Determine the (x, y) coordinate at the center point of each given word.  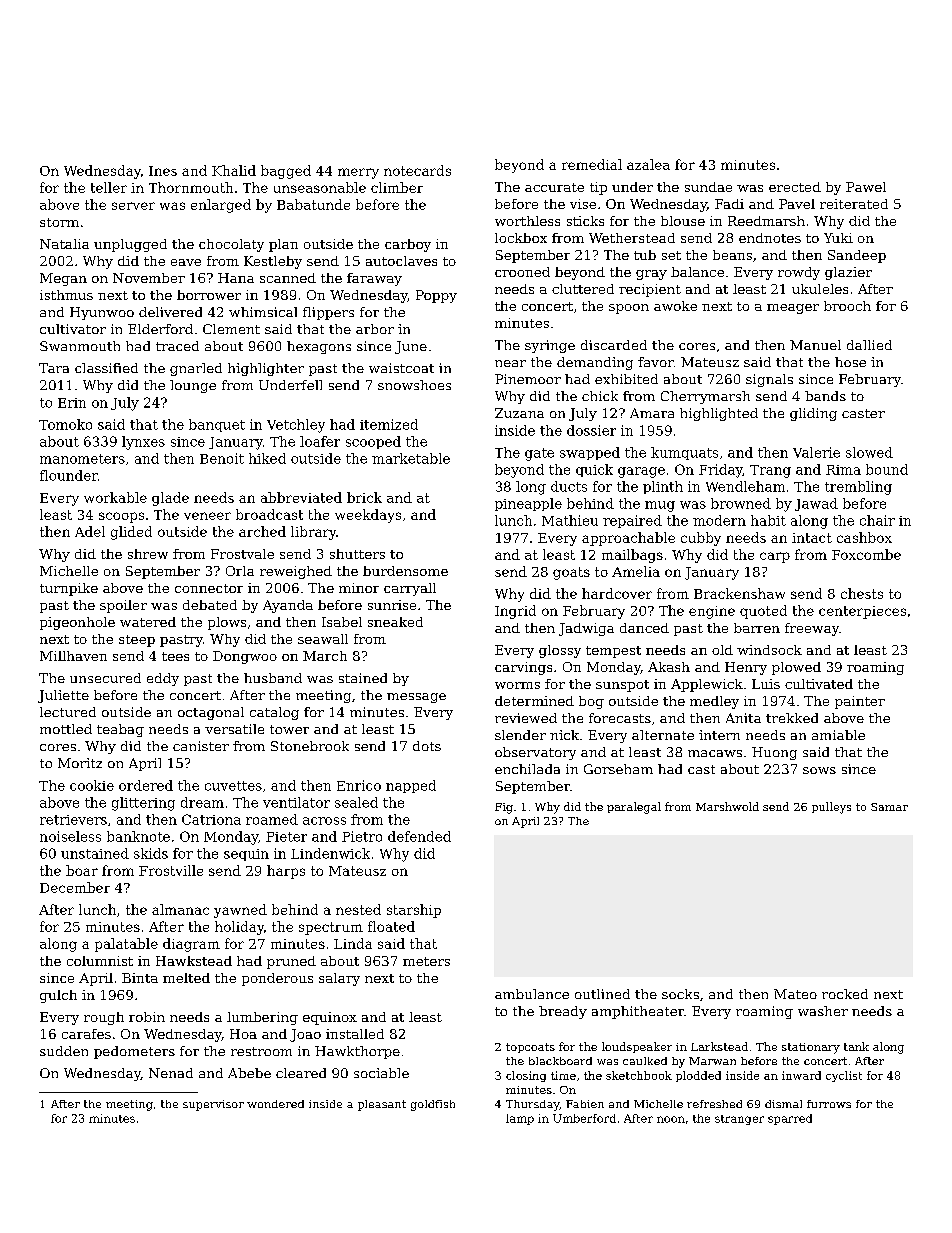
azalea (648, 164)
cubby (701, 539)
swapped (590, 453)
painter (860, 702)
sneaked (395, 622)
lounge (193, 386)
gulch (58, 996)
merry (358, 173)
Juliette (63, 696)
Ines (163, 171)
